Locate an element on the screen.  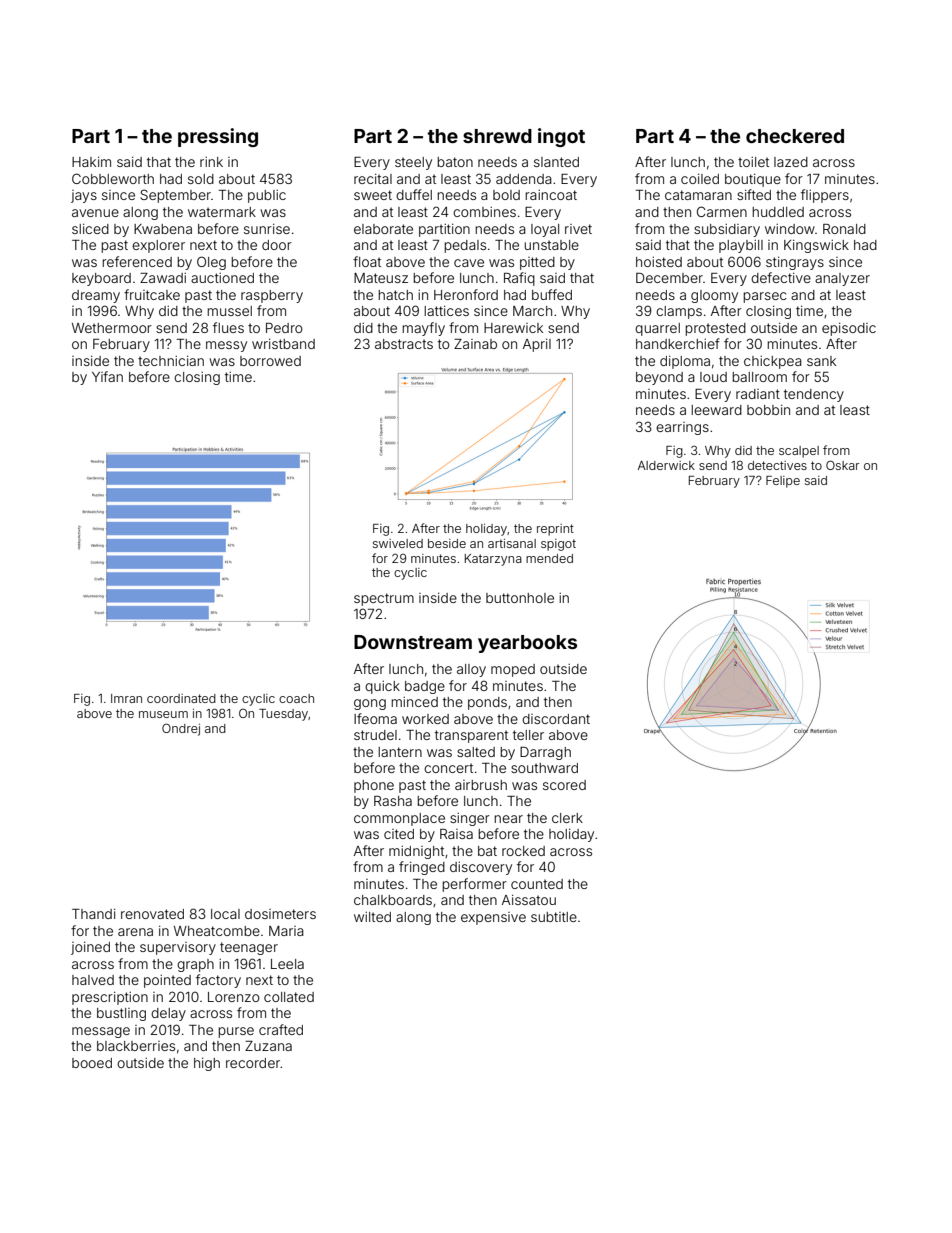
abstracts is located at coordinates (404, 344).
